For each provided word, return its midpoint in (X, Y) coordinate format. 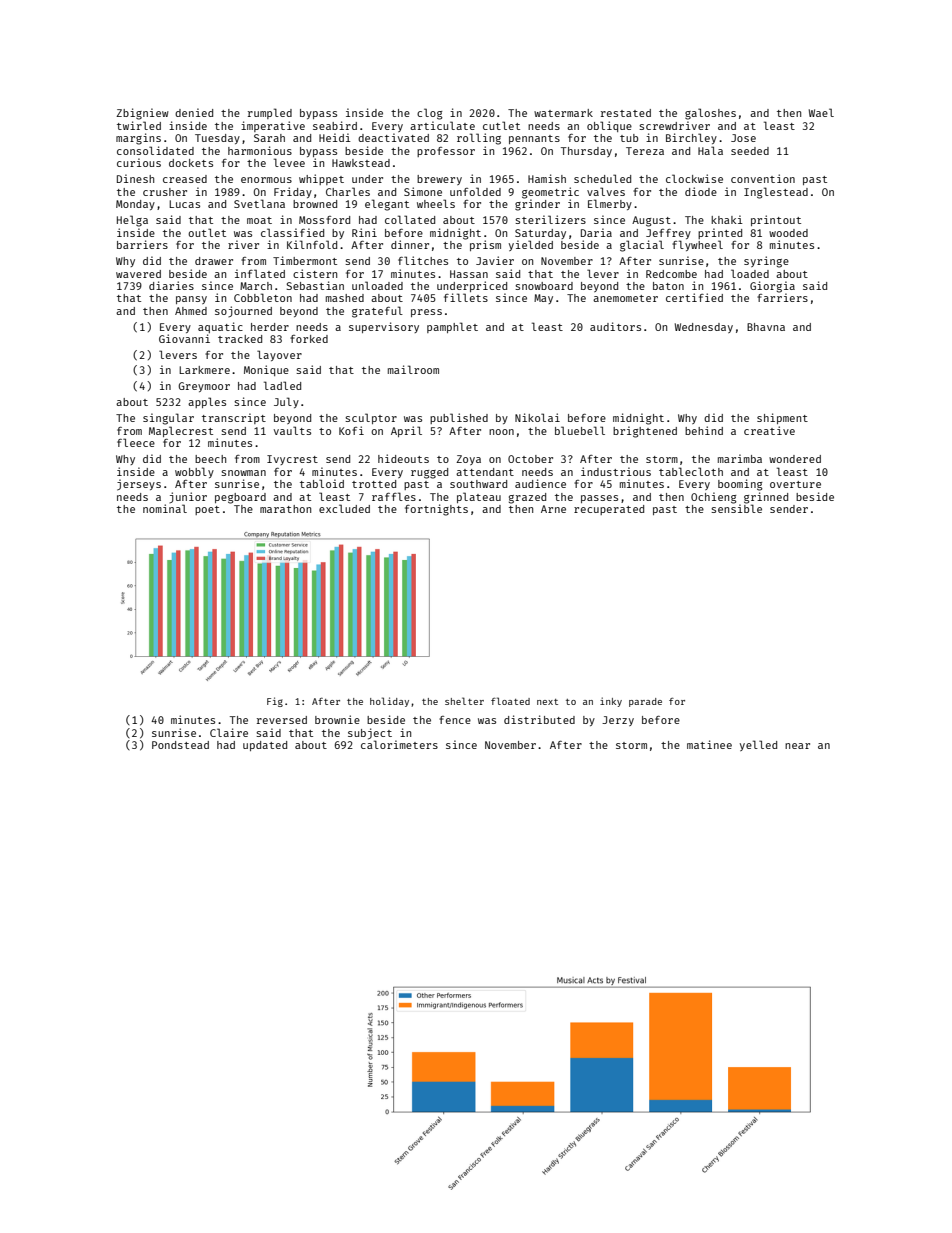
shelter (464, 701)
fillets (466, 297)
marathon (285, 509)
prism (485, 245)
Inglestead (776, 193)
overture (795, 484)
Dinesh (135, 178)
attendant (485, 472)
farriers (782, 297)
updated (265, 746)
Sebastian (315, 285)
